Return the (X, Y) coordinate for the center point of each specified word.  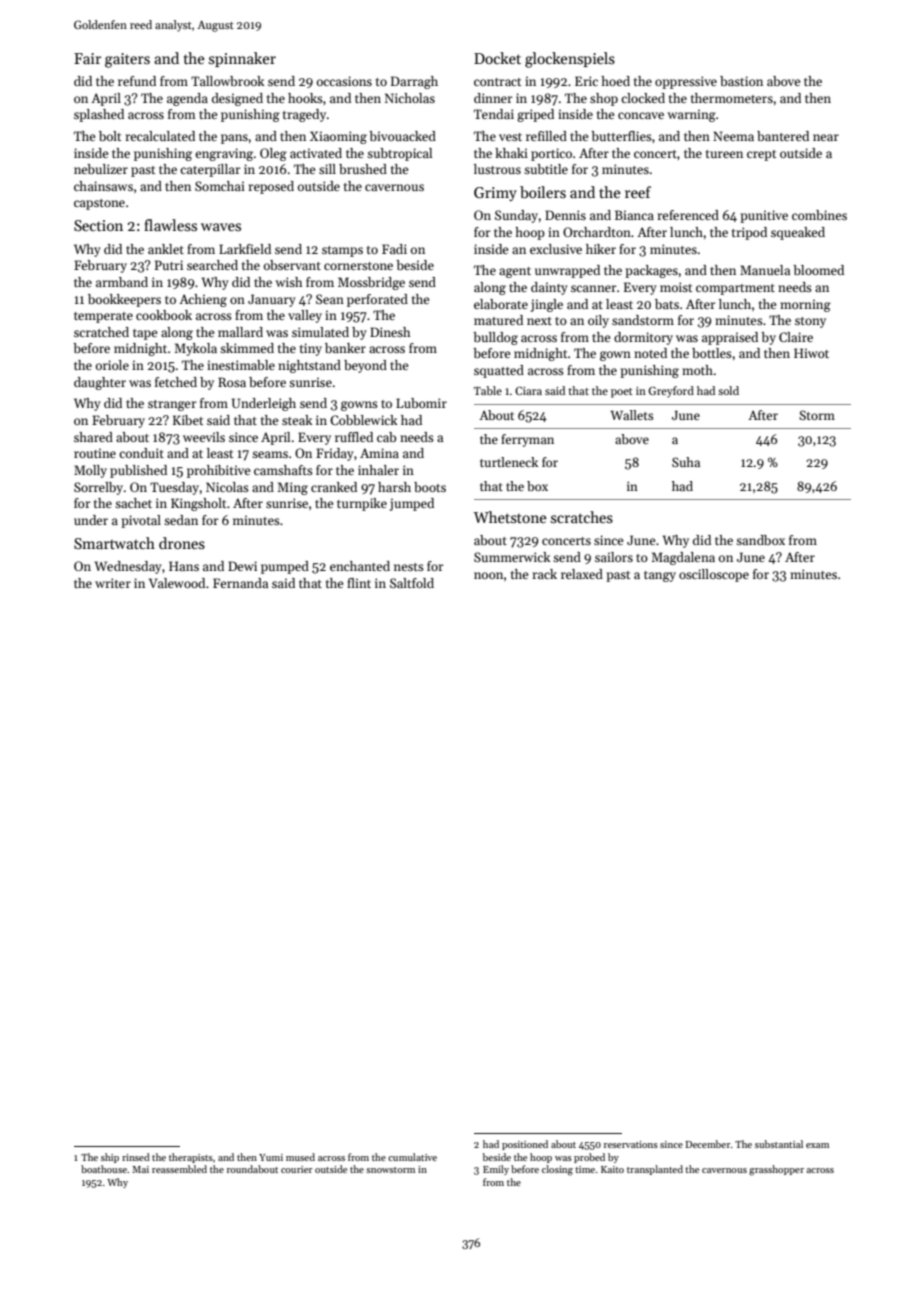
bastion (741, 81)
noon (488, 575)
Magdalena (683, 558)
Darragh (414, 82)
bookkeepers (124, 300)
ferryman (527, 440)
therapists (191, 1158)
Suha (686, 462)
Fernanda (240, 583)
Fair (87, 58)
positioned (525, 1145)
